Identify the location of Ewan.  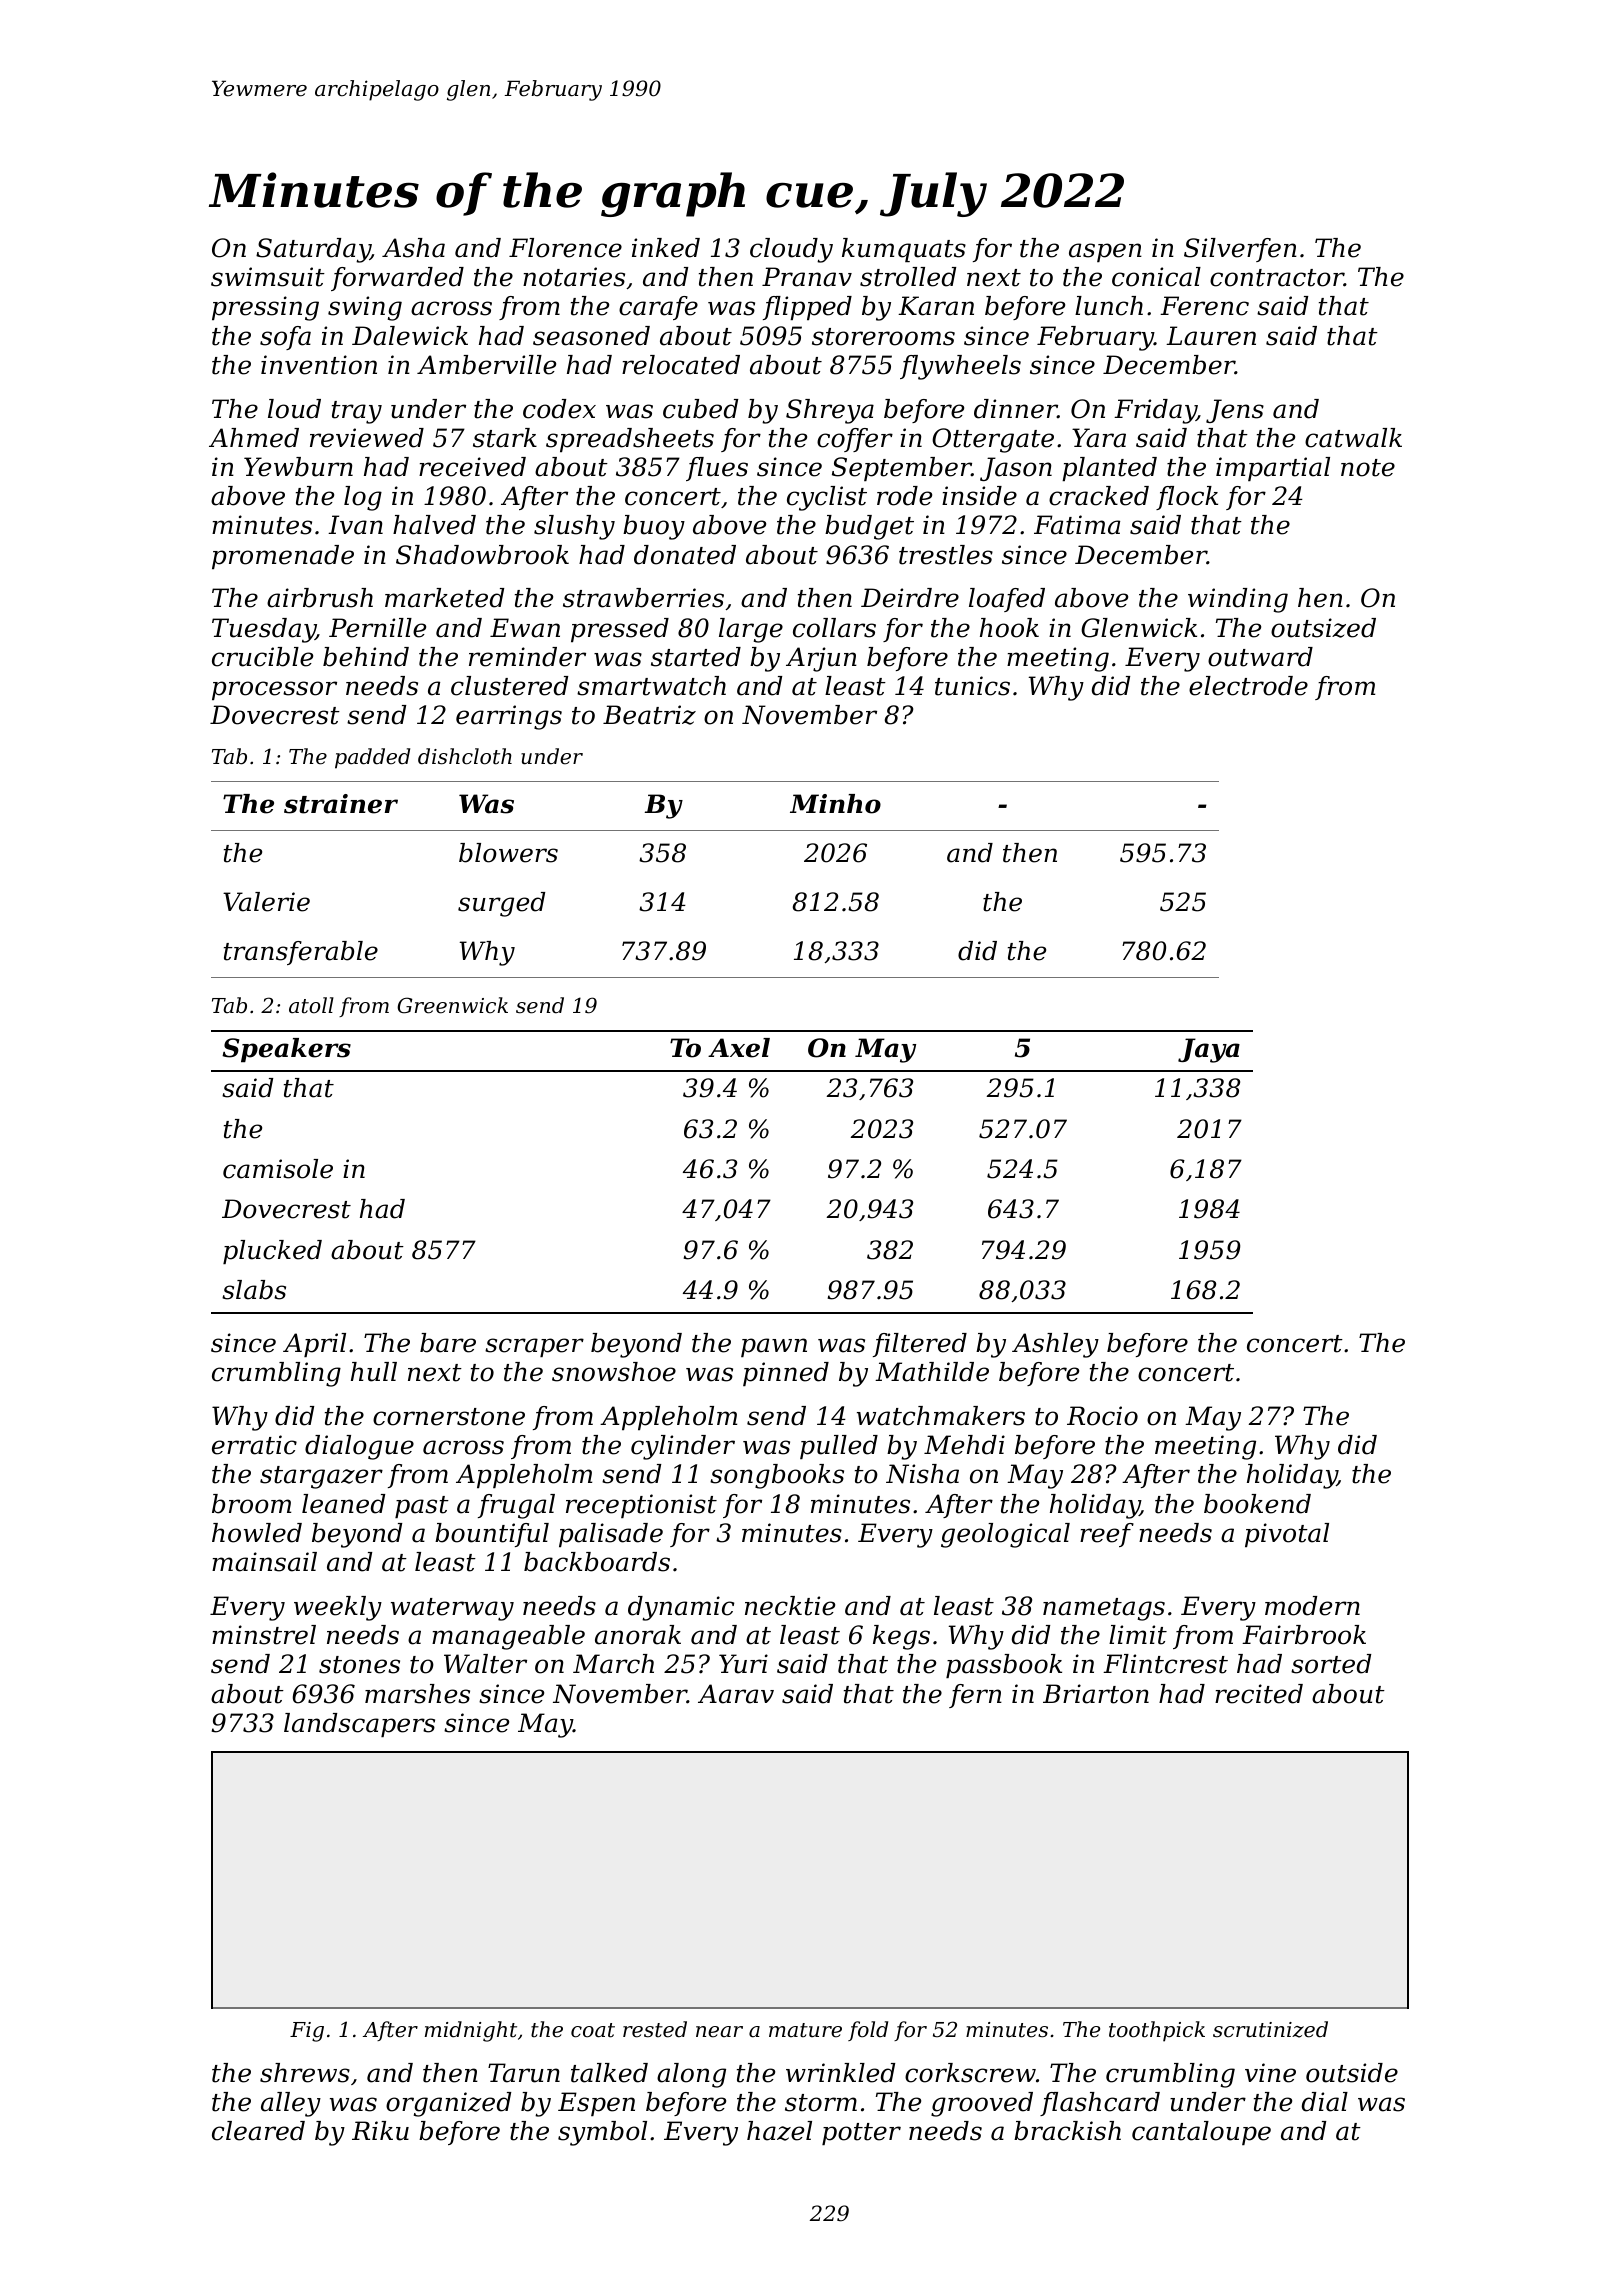
(525, 628).
